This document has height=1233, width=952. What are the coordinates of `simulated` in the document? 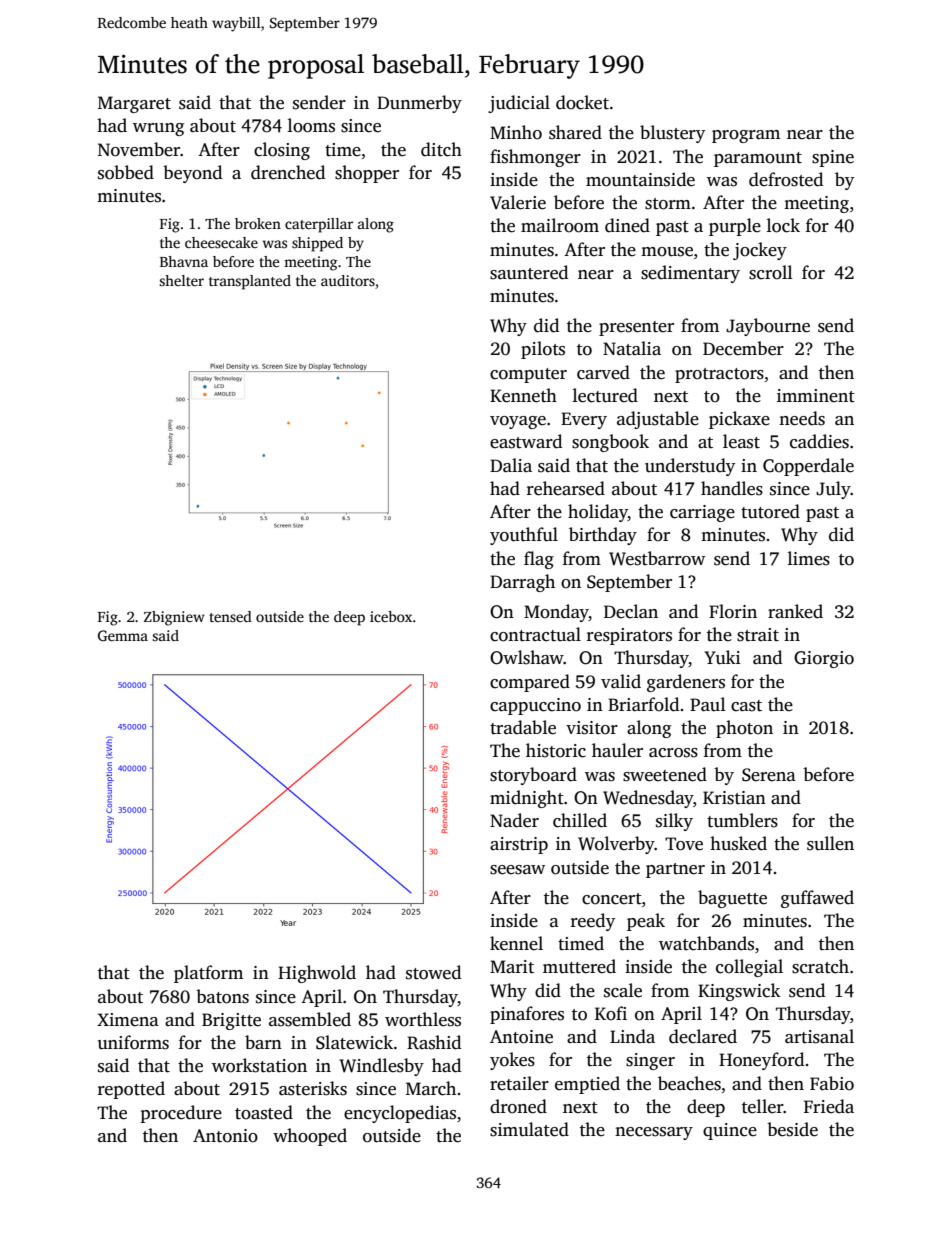 It's located at (529, 1129).
